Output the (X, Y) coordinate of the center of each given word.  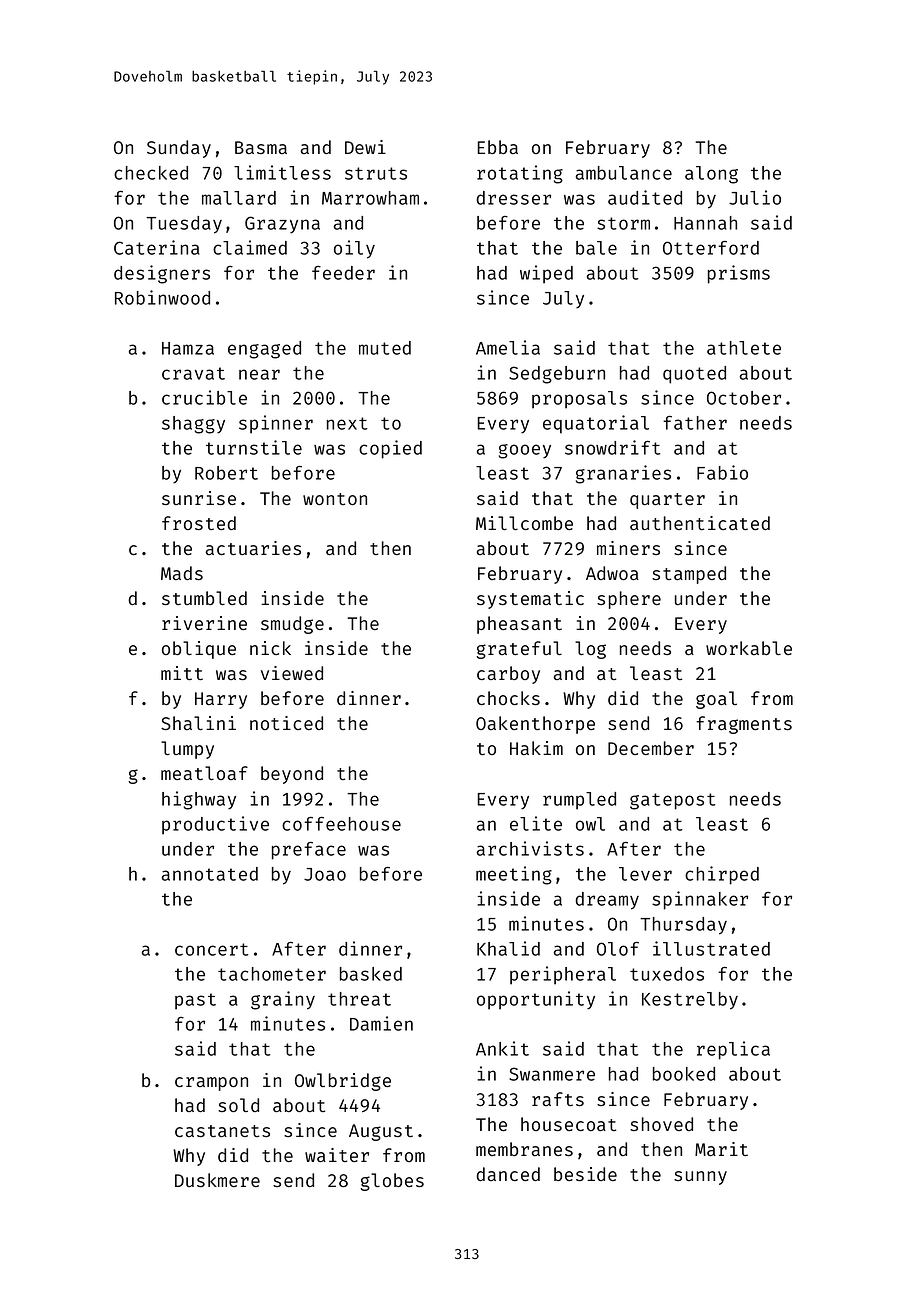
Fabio (722, 472)
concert (211, 949)
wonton (335, 499)
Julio (755, 197)
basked (371, 974)
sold (238, 1105)
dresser (513, 198)
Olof (618, 949)
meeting (514, 875)
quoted (694, 375)
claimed (250, 247)
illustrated (711, 948)
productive (215, 825)
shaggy (193, 425)
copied (390, 449)
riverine (204, 623)
